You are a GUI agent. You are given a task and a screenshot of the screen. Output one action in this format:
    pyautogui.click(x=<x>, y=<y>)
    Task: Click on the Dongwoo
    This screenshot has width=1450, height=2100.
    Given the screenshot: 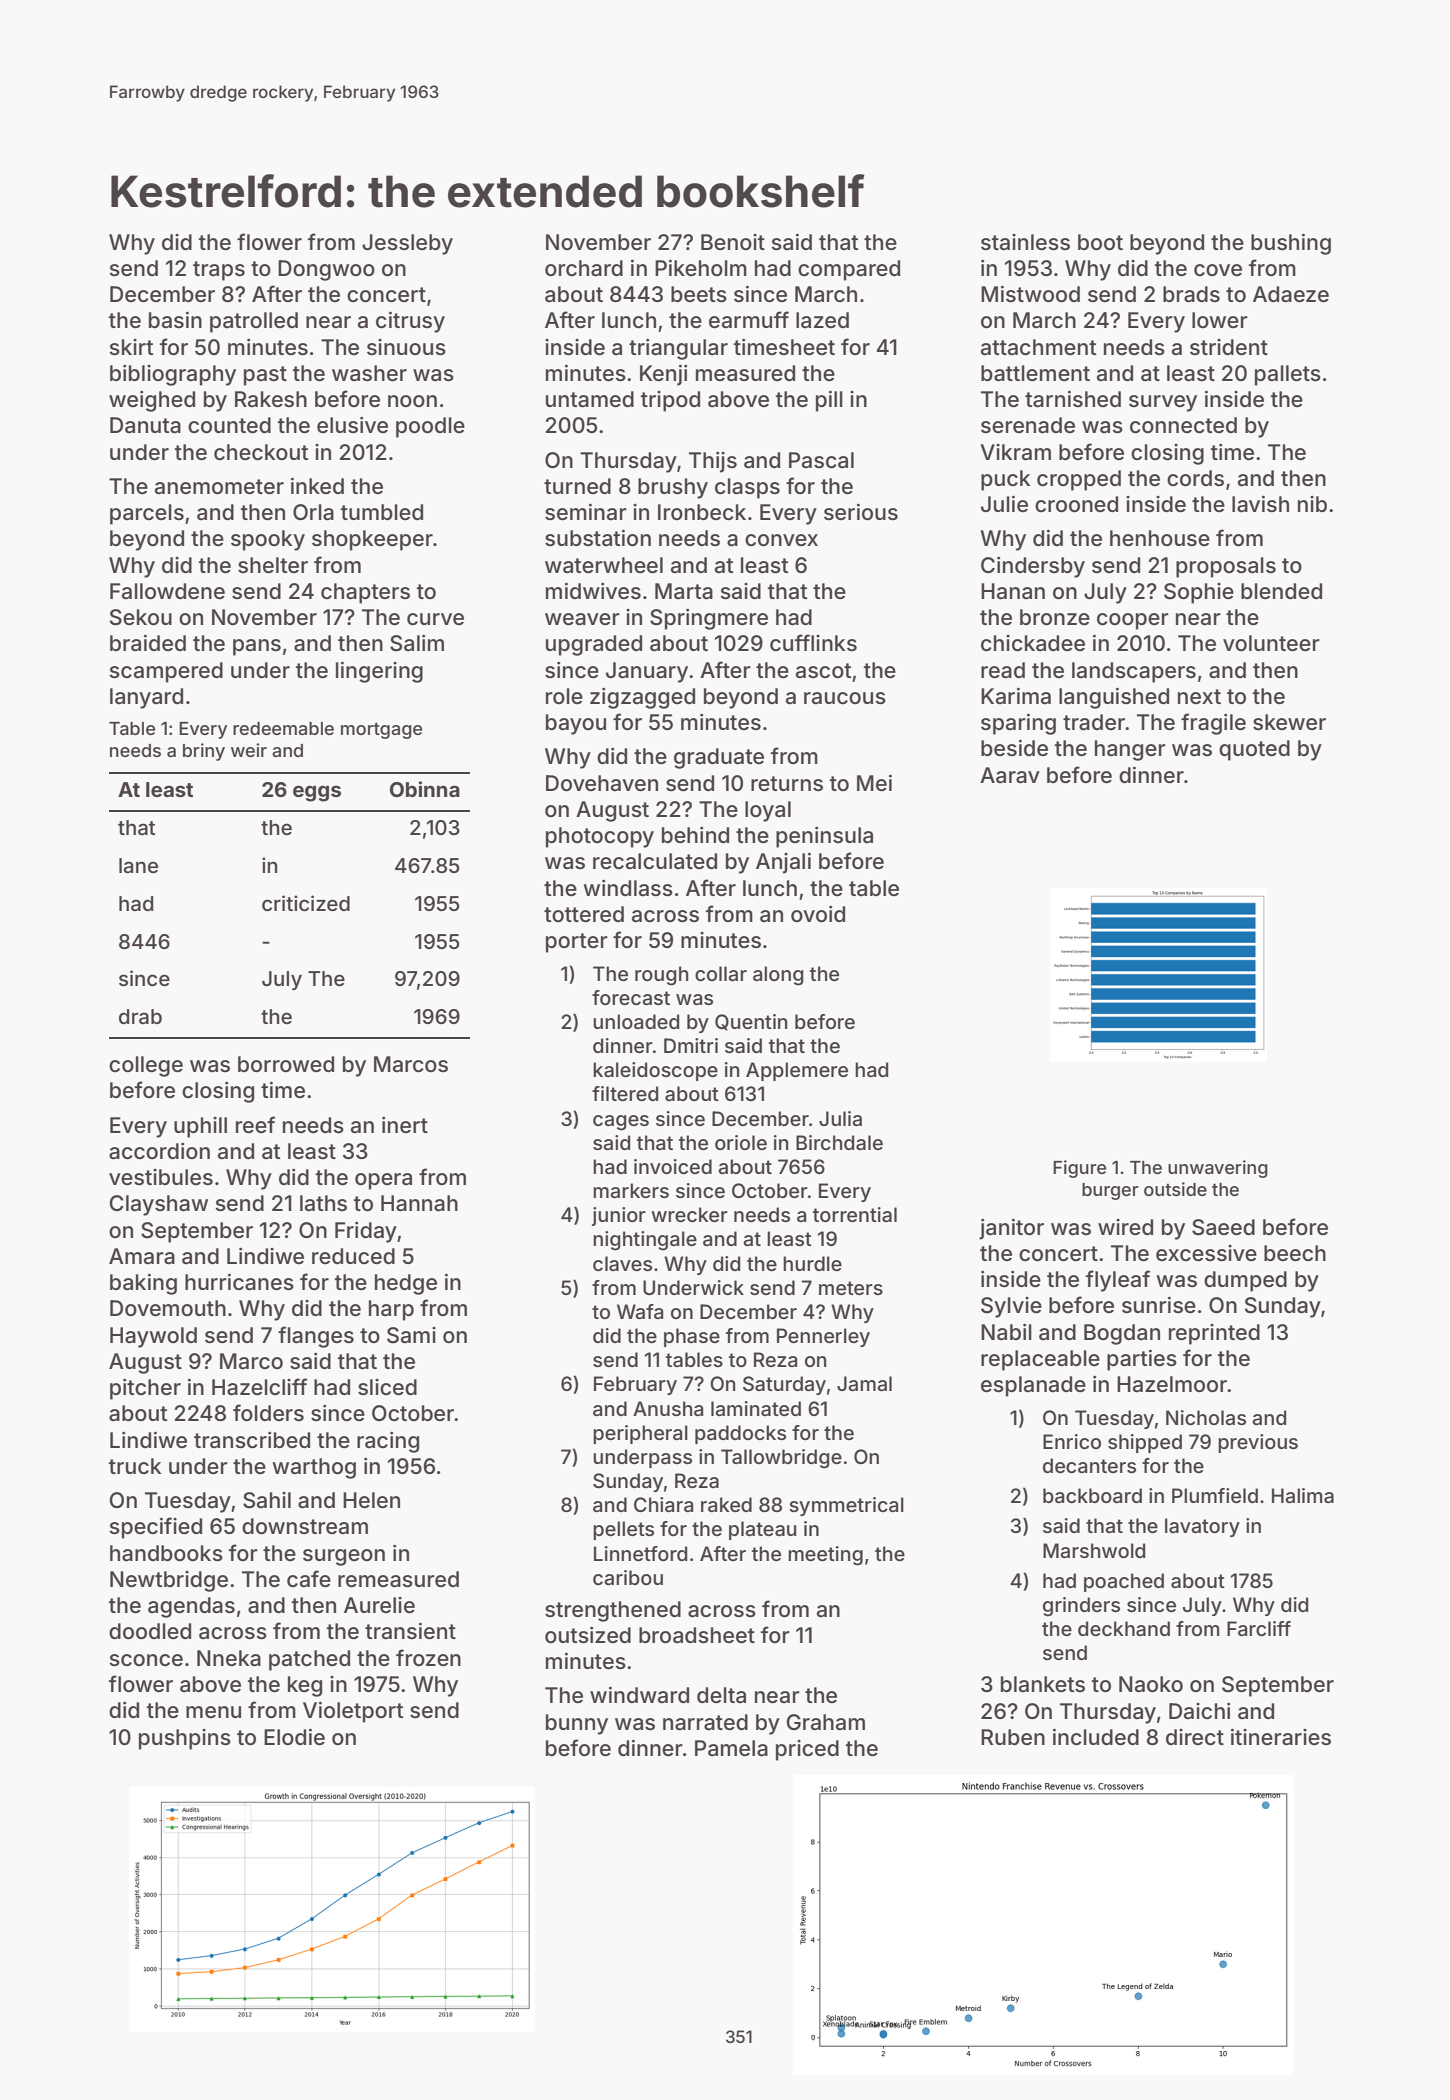 What is the action you would take?
    pyautogui.click(x=326, y=270)
